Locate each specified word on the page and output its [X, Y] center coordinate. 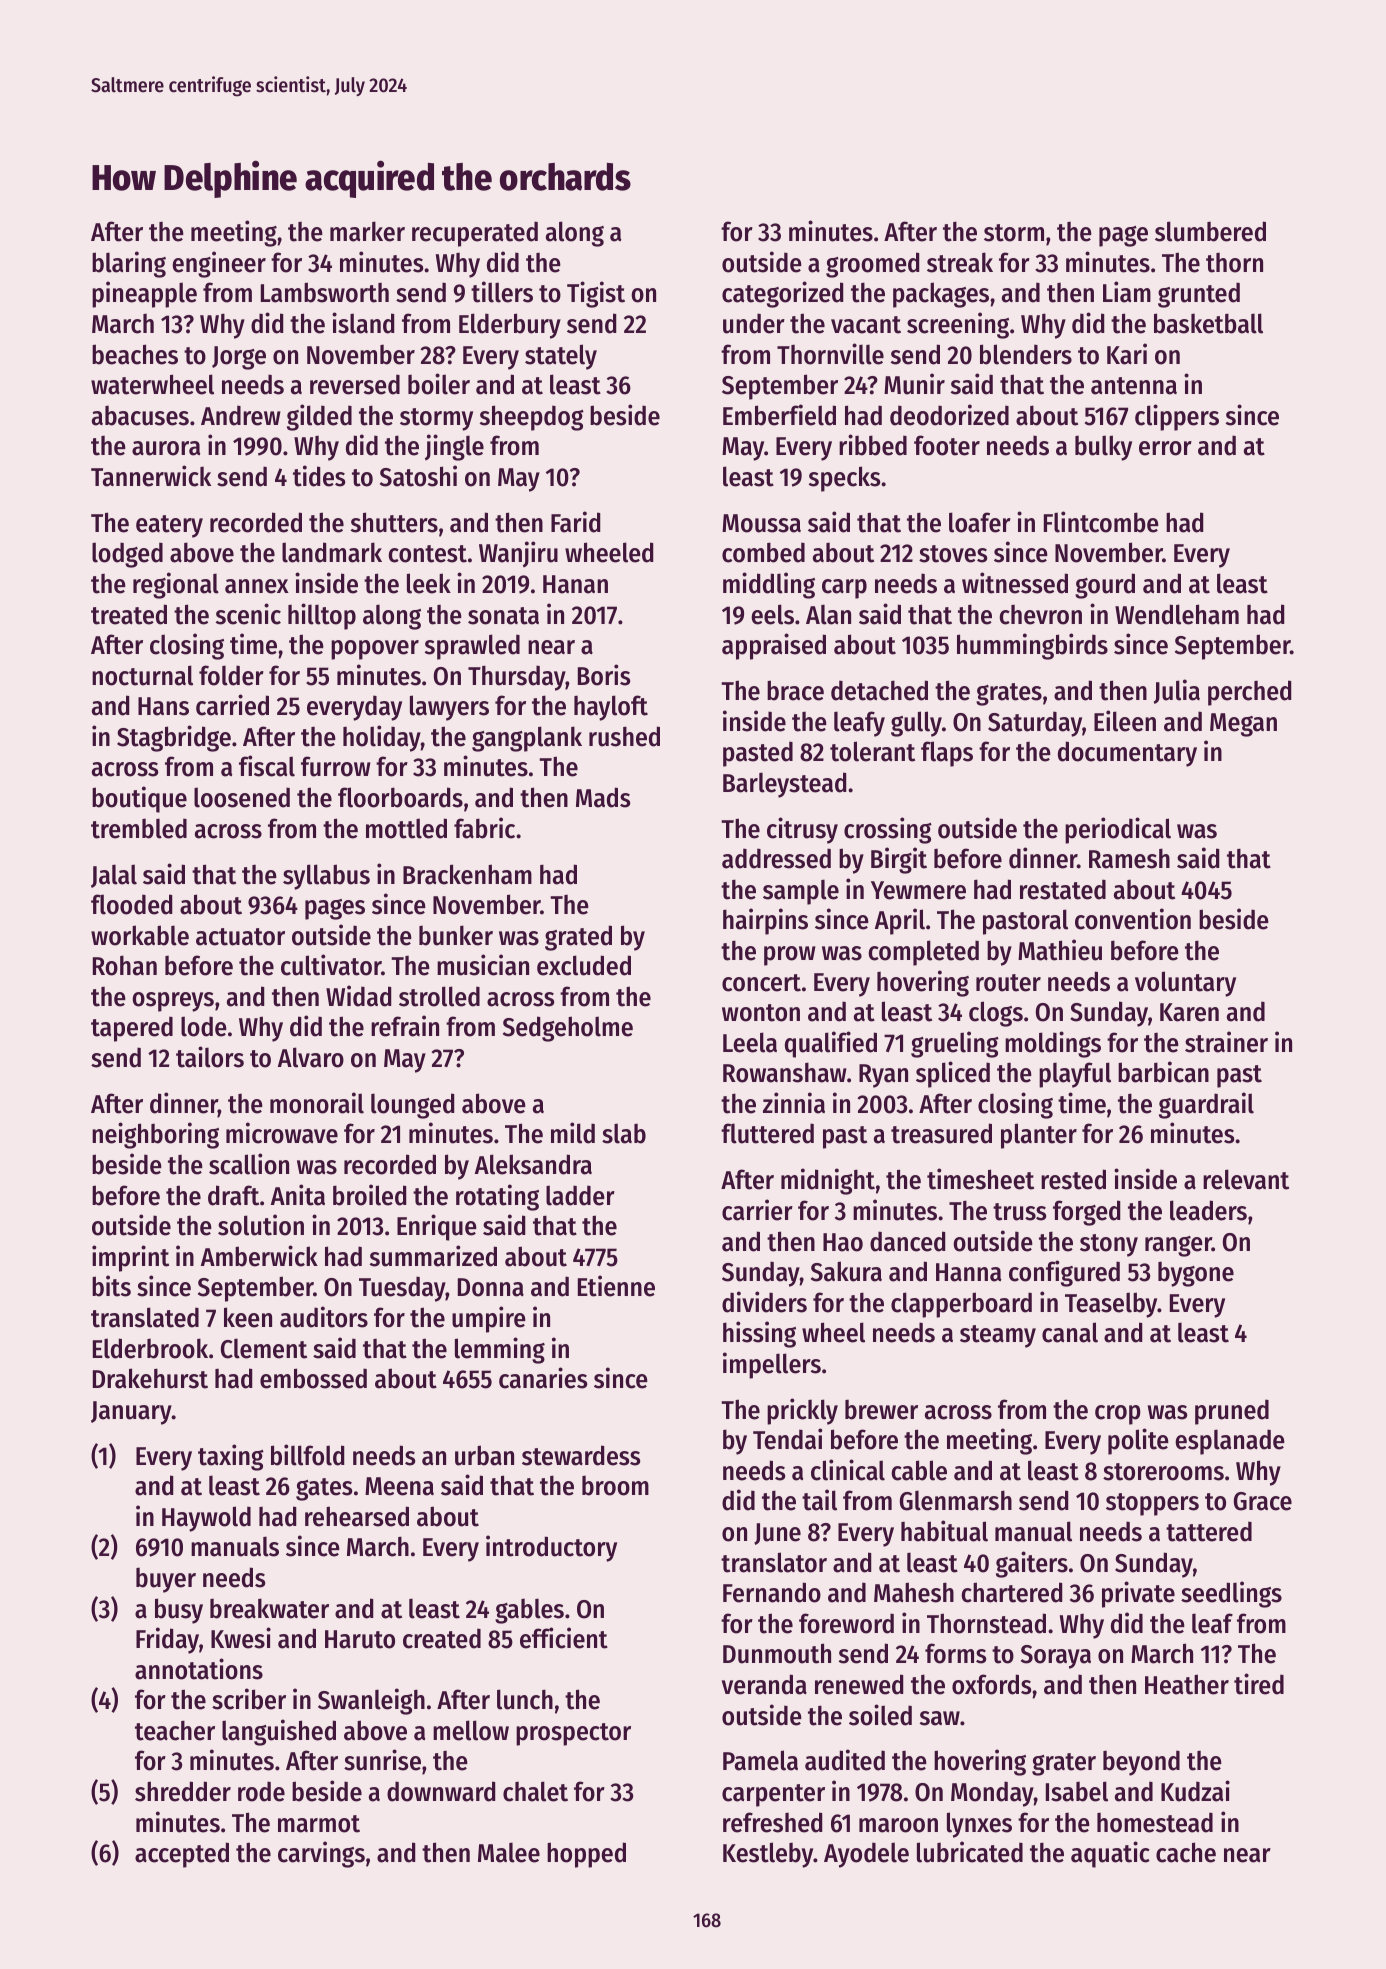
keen [248, 1317]
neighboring [155, 1135]
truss [1019, 1212]
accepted [182, 1855]
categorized [782, 294]
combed [763, 552]
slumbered [1210, 231]
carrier [757, 1210]
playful [1075, 1075]
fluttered [767, 1133]
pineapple [144, 294]
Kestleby [768, 1855]
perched [1249, 693]
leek [429, 583]
